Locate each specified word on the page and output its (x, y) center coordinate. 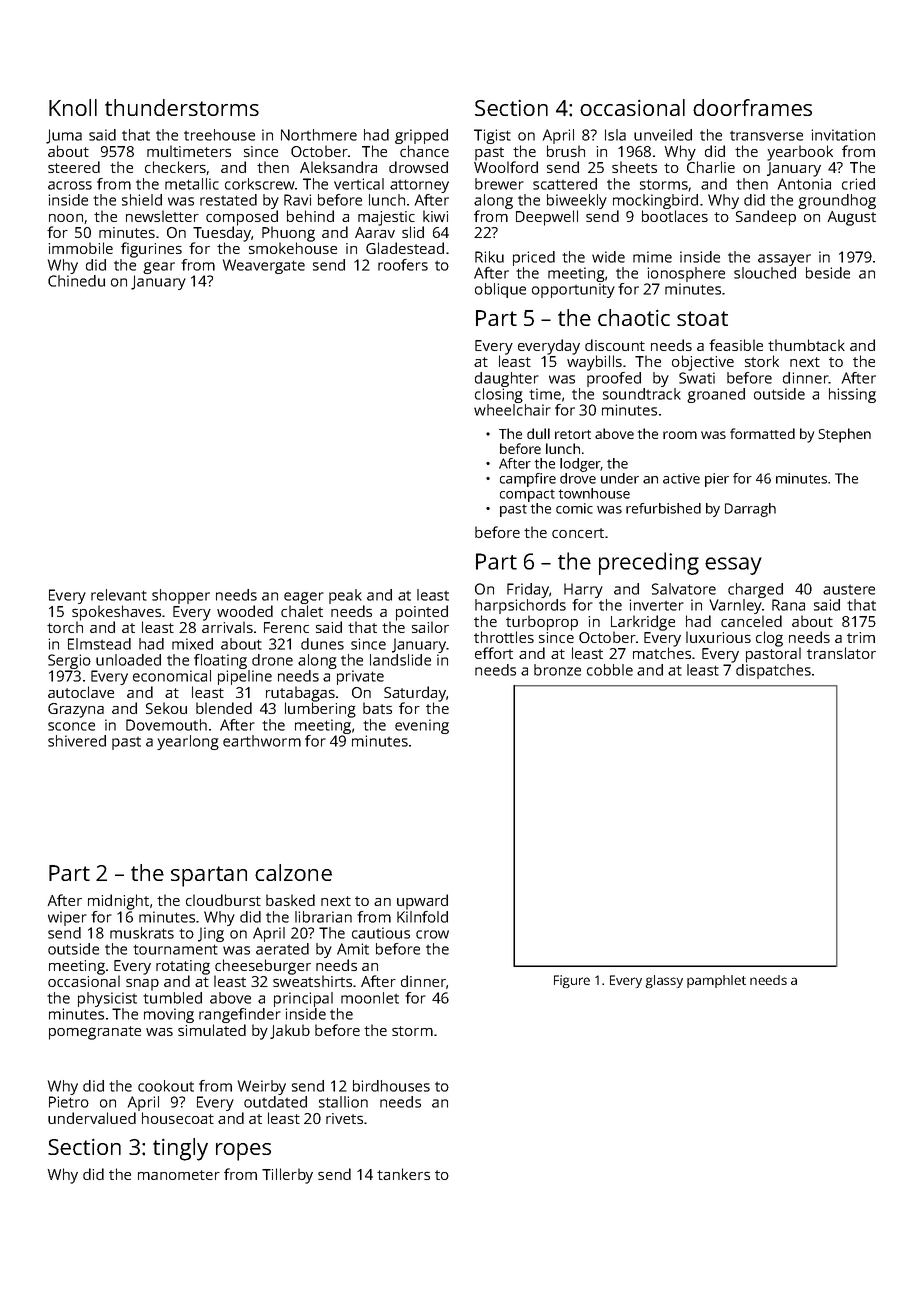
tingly (180, 1149)
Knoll (73, 107)
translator (841, 653)
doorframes (752, 107)
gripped (421, 136)
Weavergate (264, 266)
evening (422, 726)
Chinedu (76, 281)
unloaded (128, 660)
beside (828, 273)
